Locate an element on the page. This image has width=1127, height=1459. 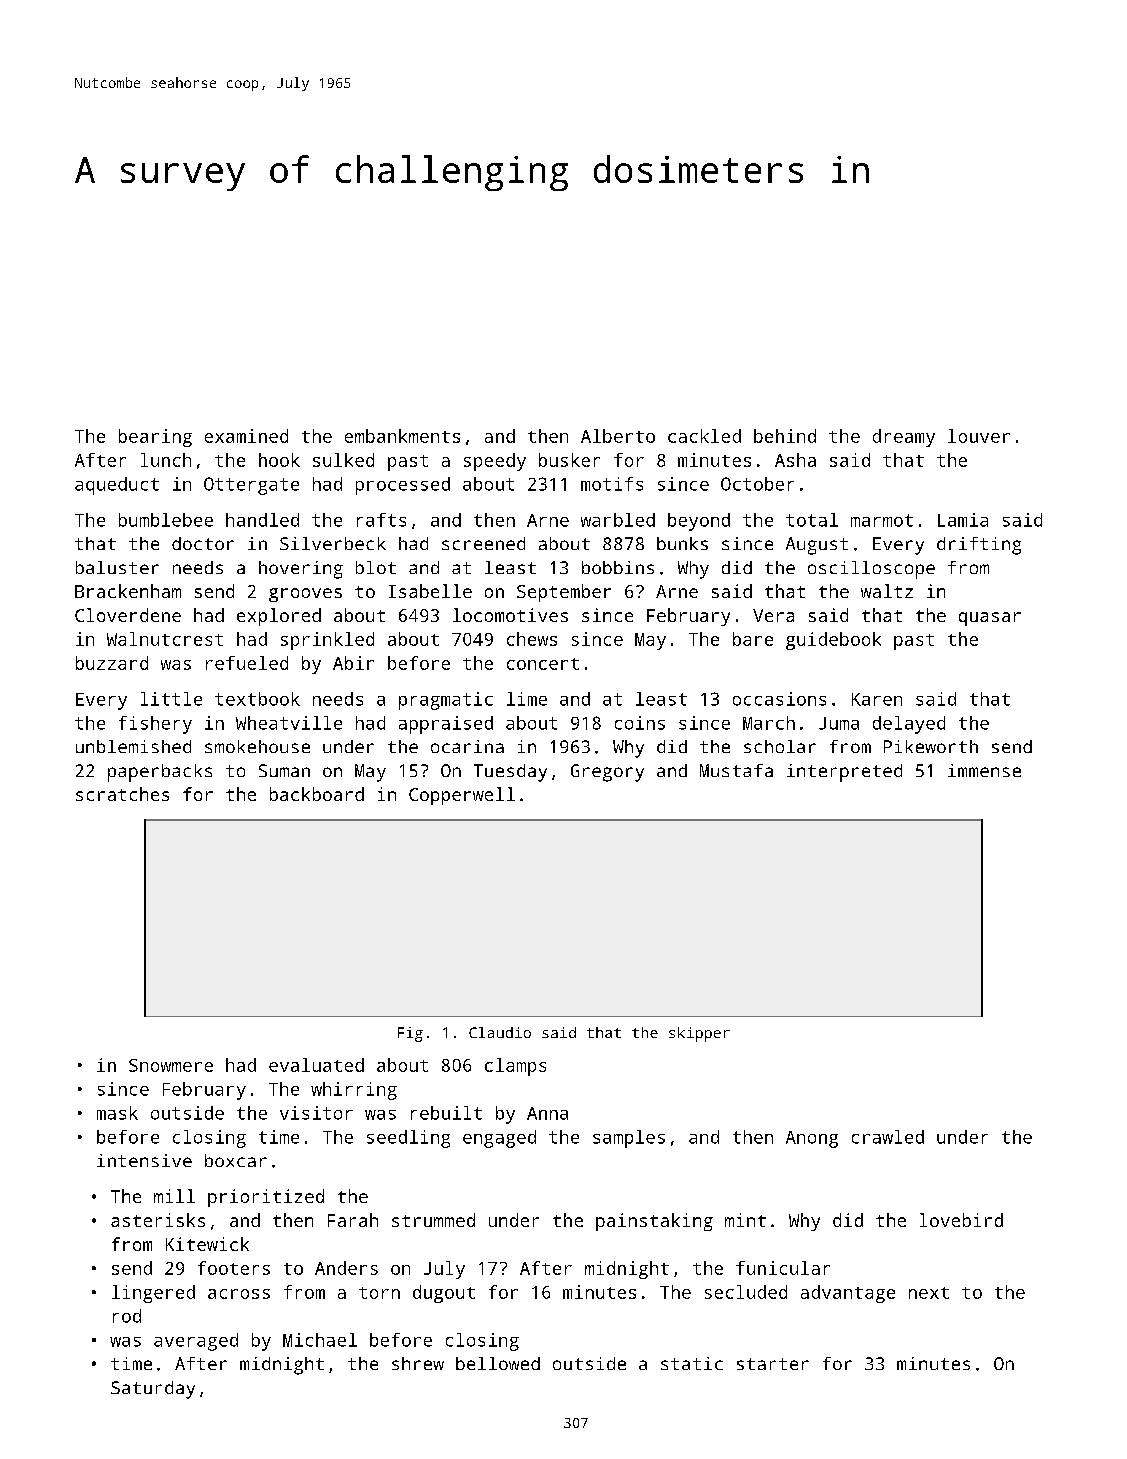
Michael is located at coordinates (320, 1340).
